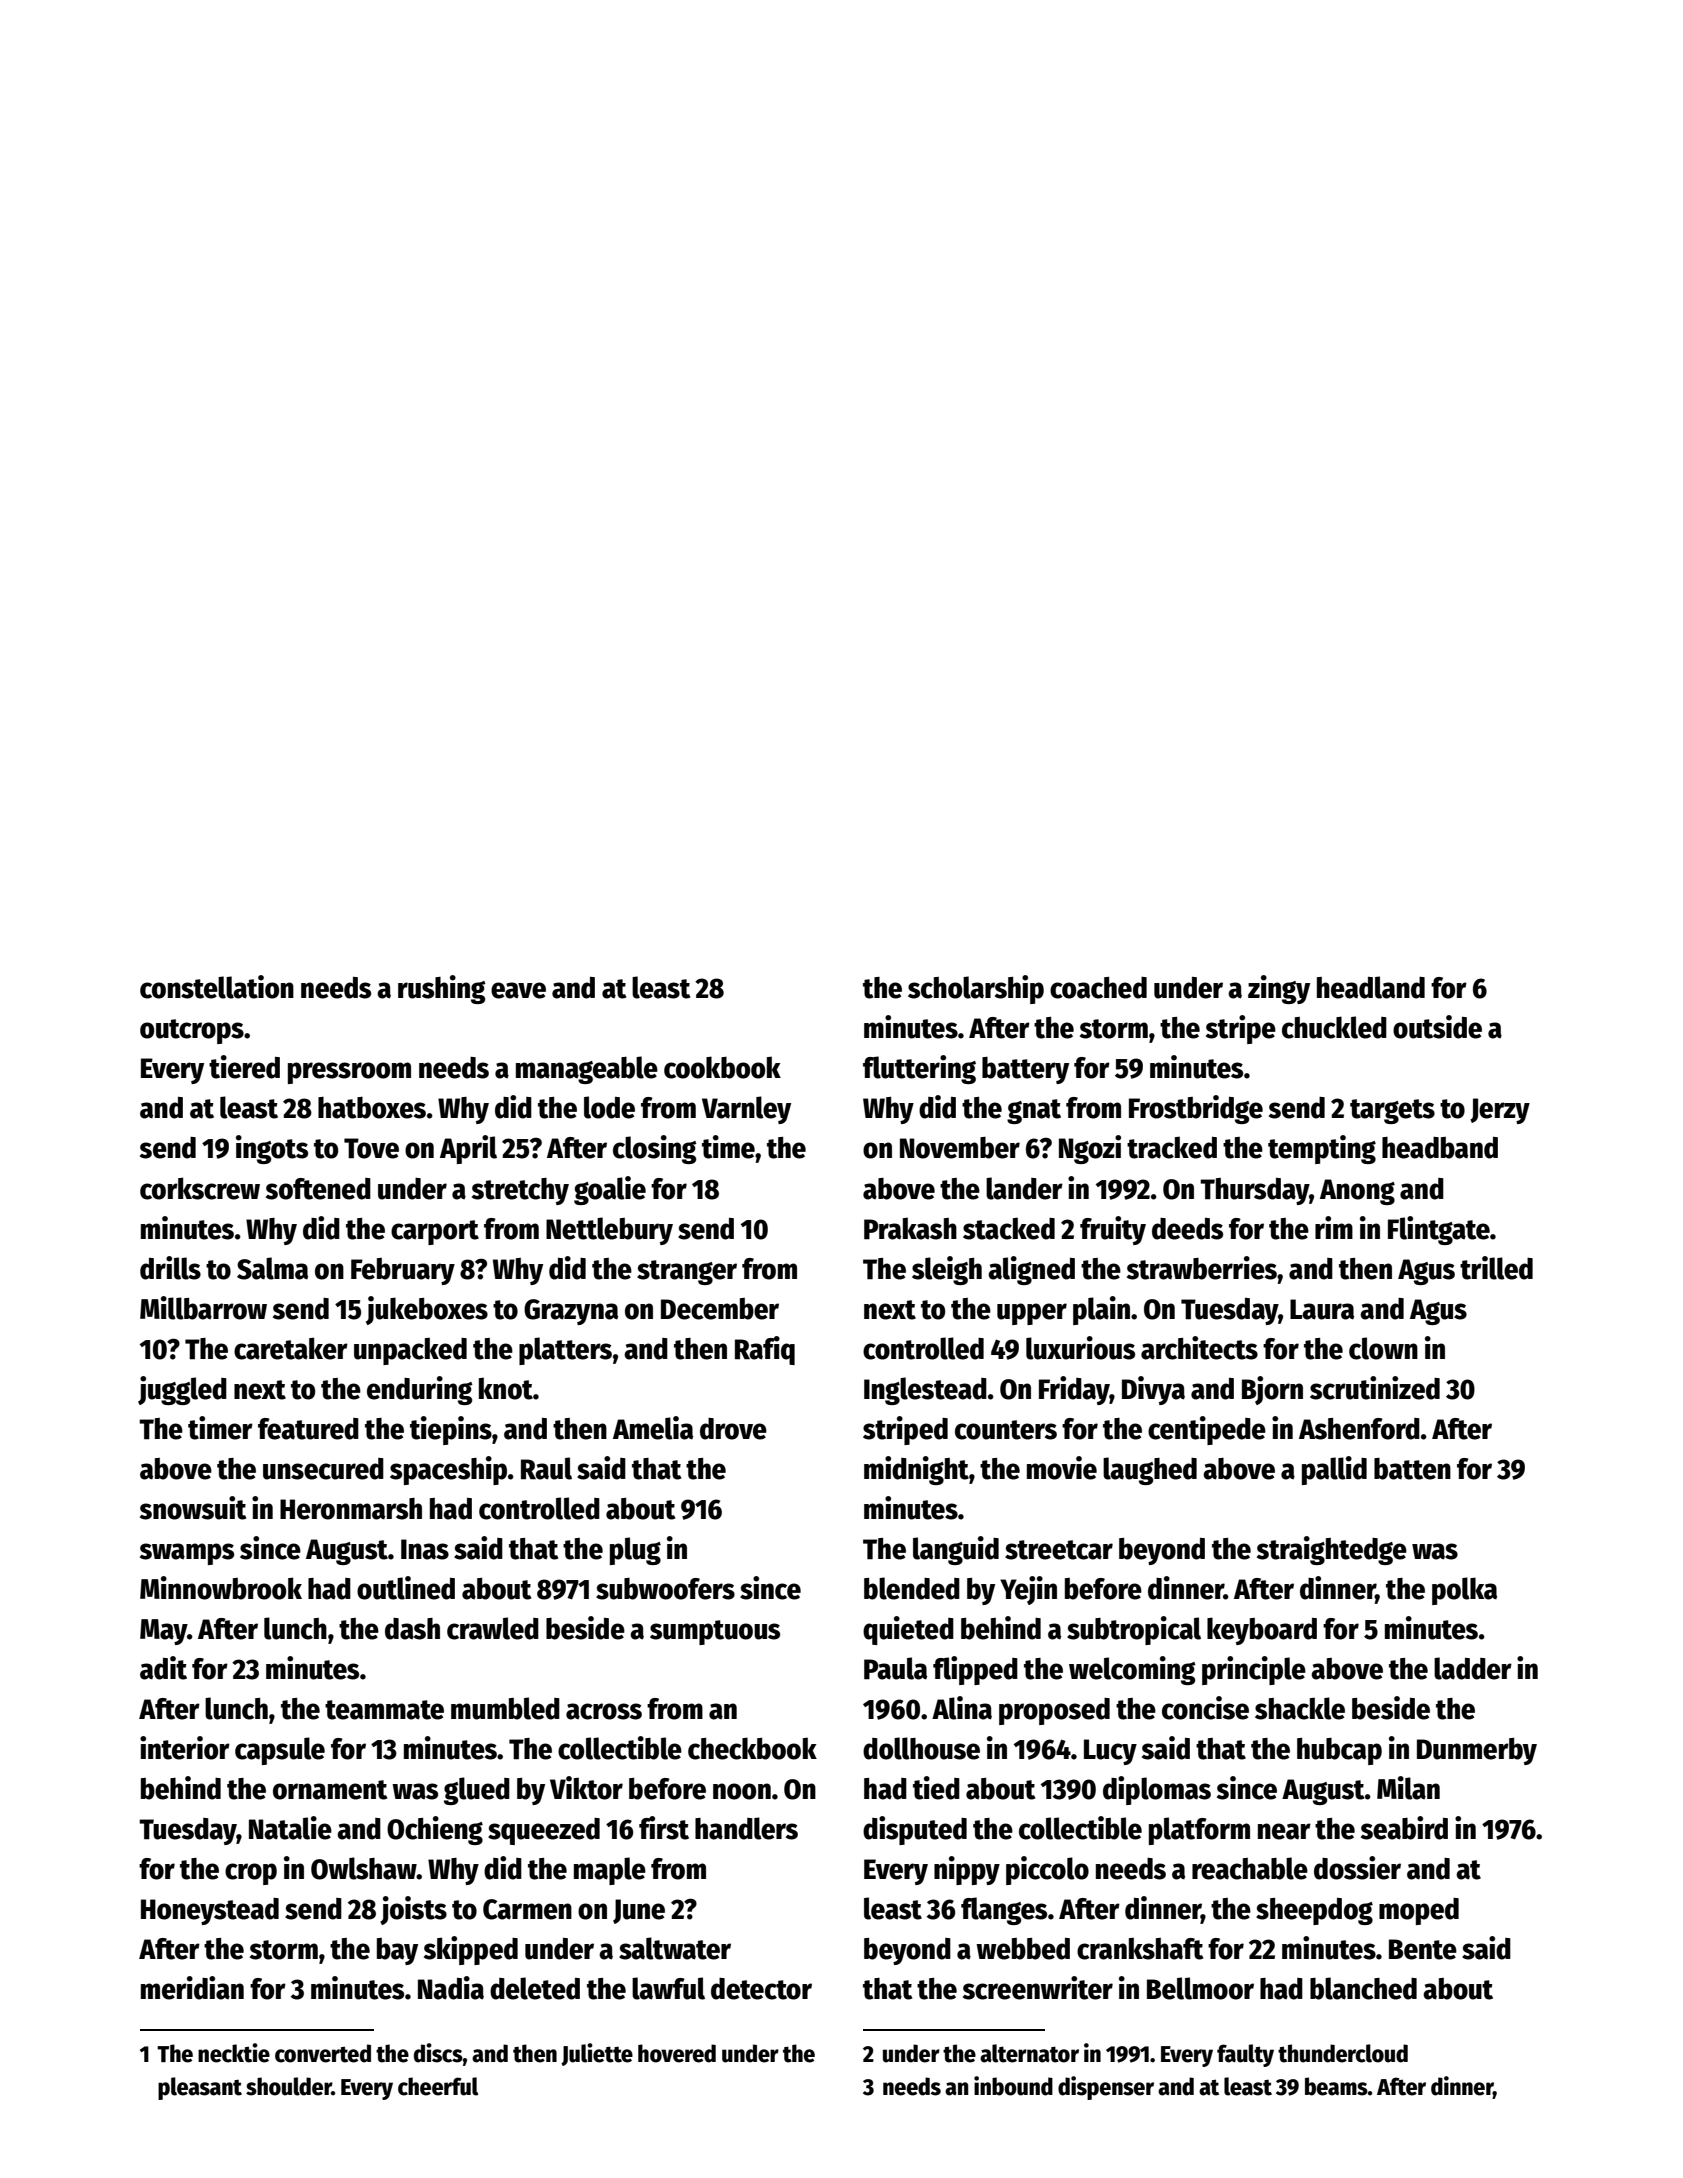 The width and height of the image is (1683, 2178). I want to click on rushing, so click(442, 989).
